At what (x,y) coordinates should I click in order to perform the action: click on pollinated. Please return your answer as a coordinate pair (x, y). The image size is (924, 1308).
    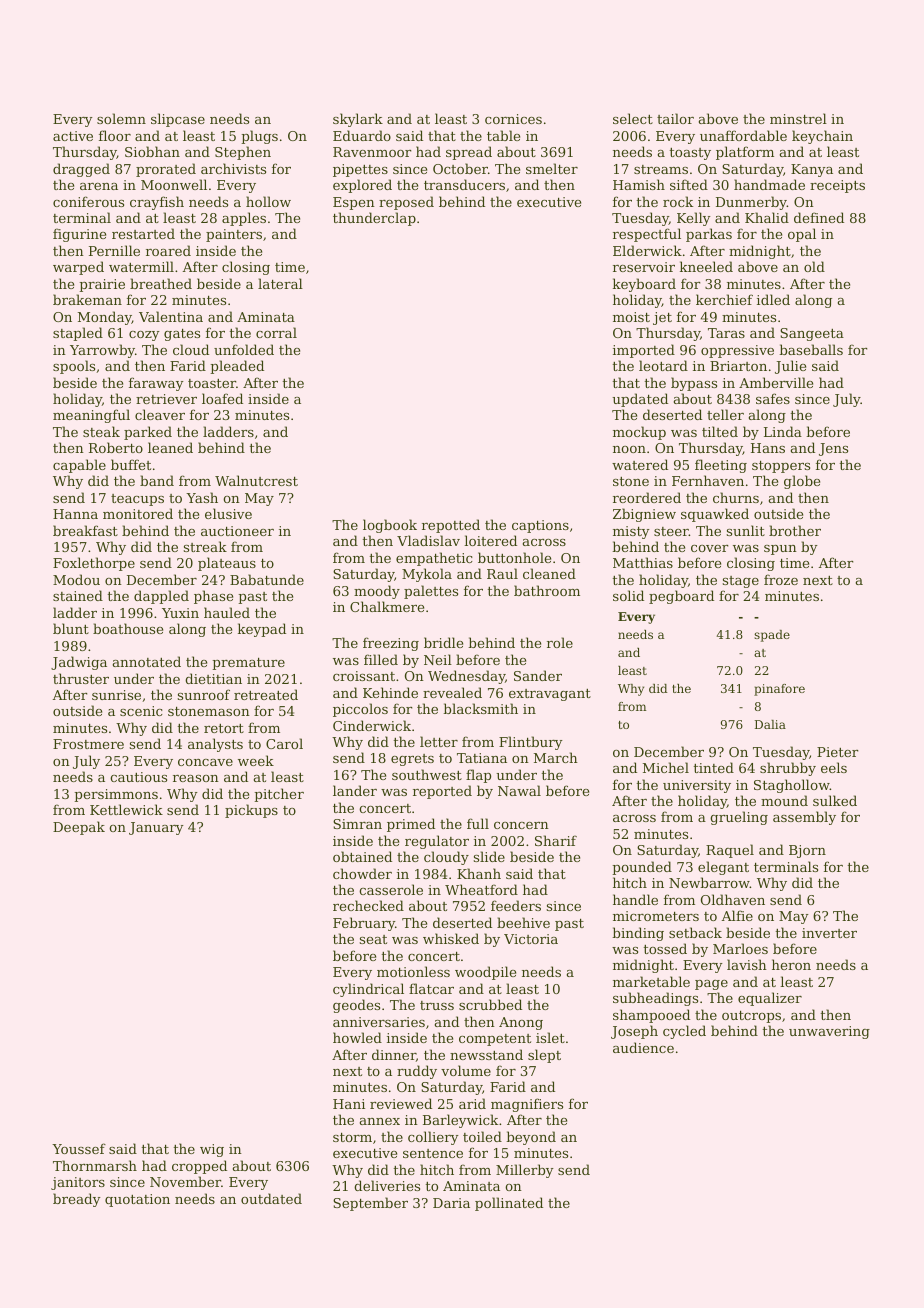
    Looking at the image, I should click on (509, 1204).
